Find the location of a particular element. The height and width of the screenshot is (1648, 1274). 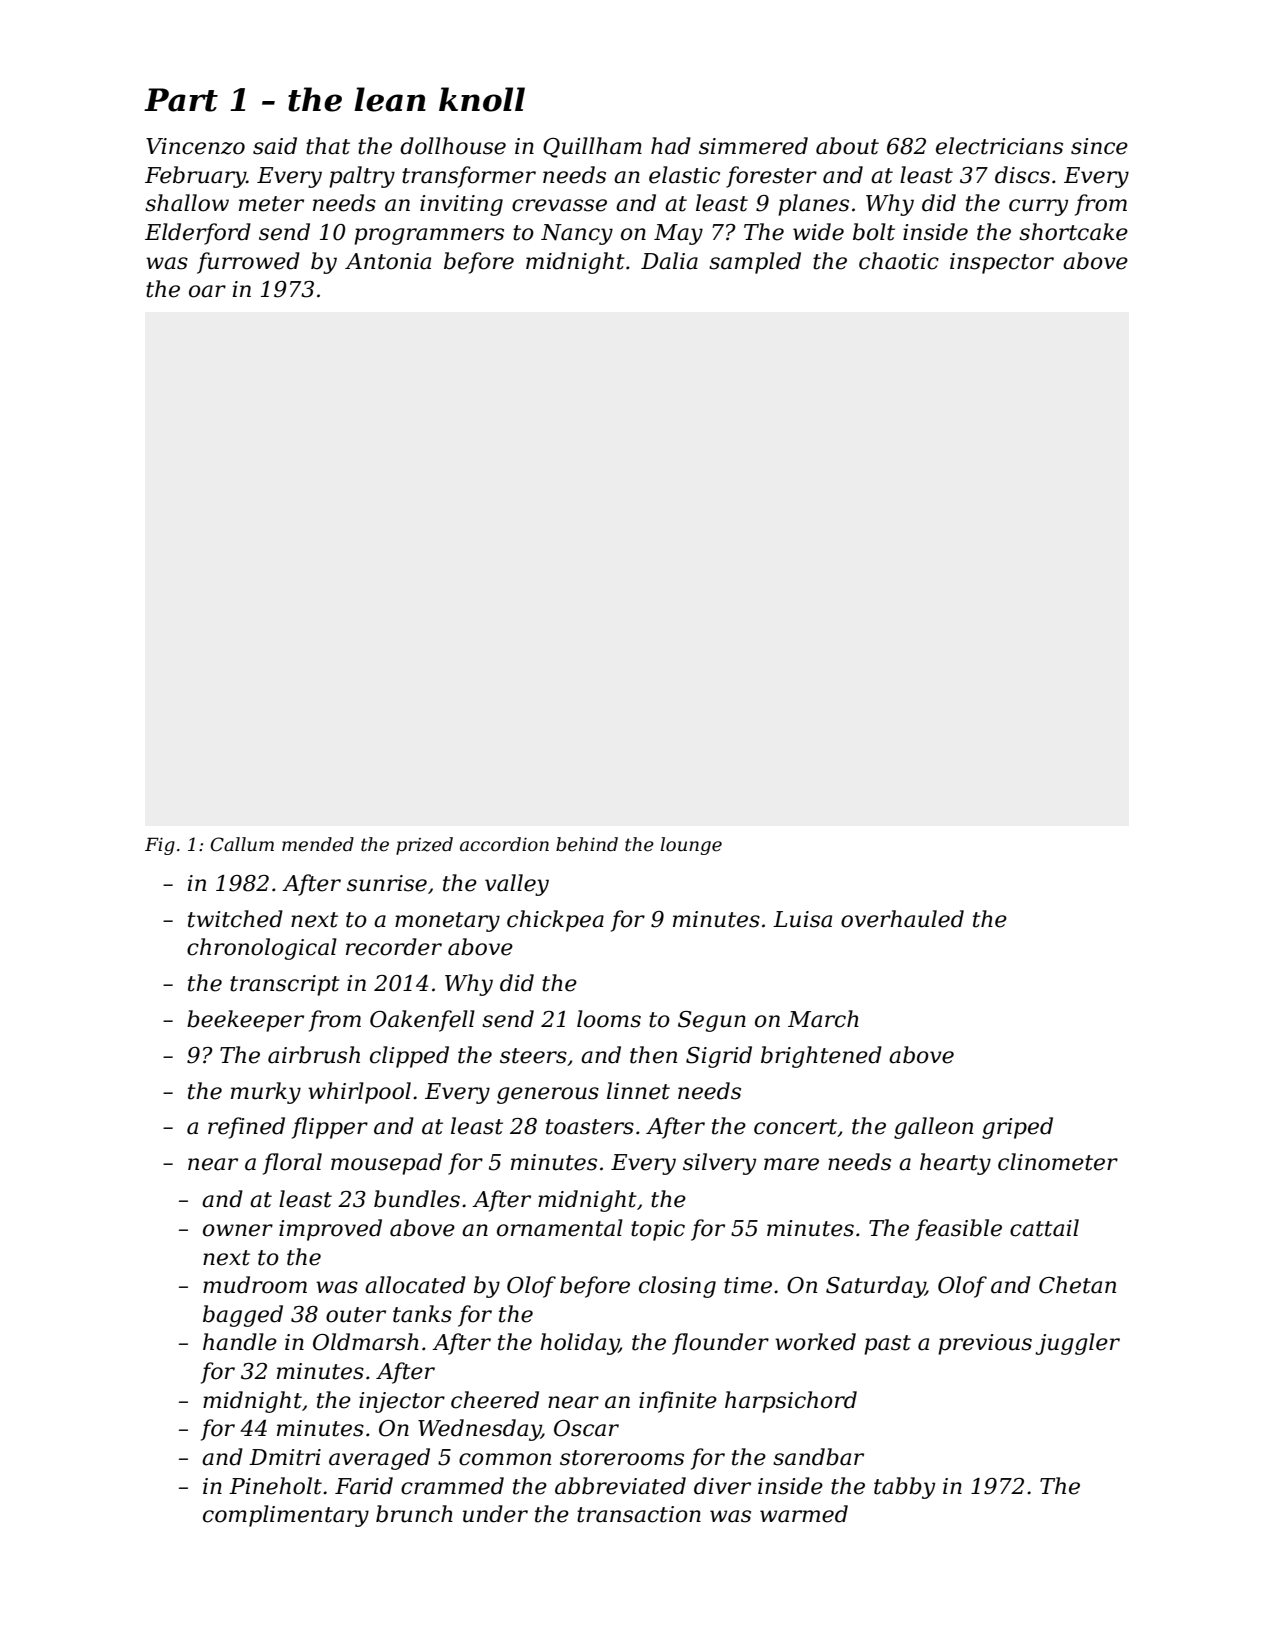

electricians is located at coordinates (999, 146).
